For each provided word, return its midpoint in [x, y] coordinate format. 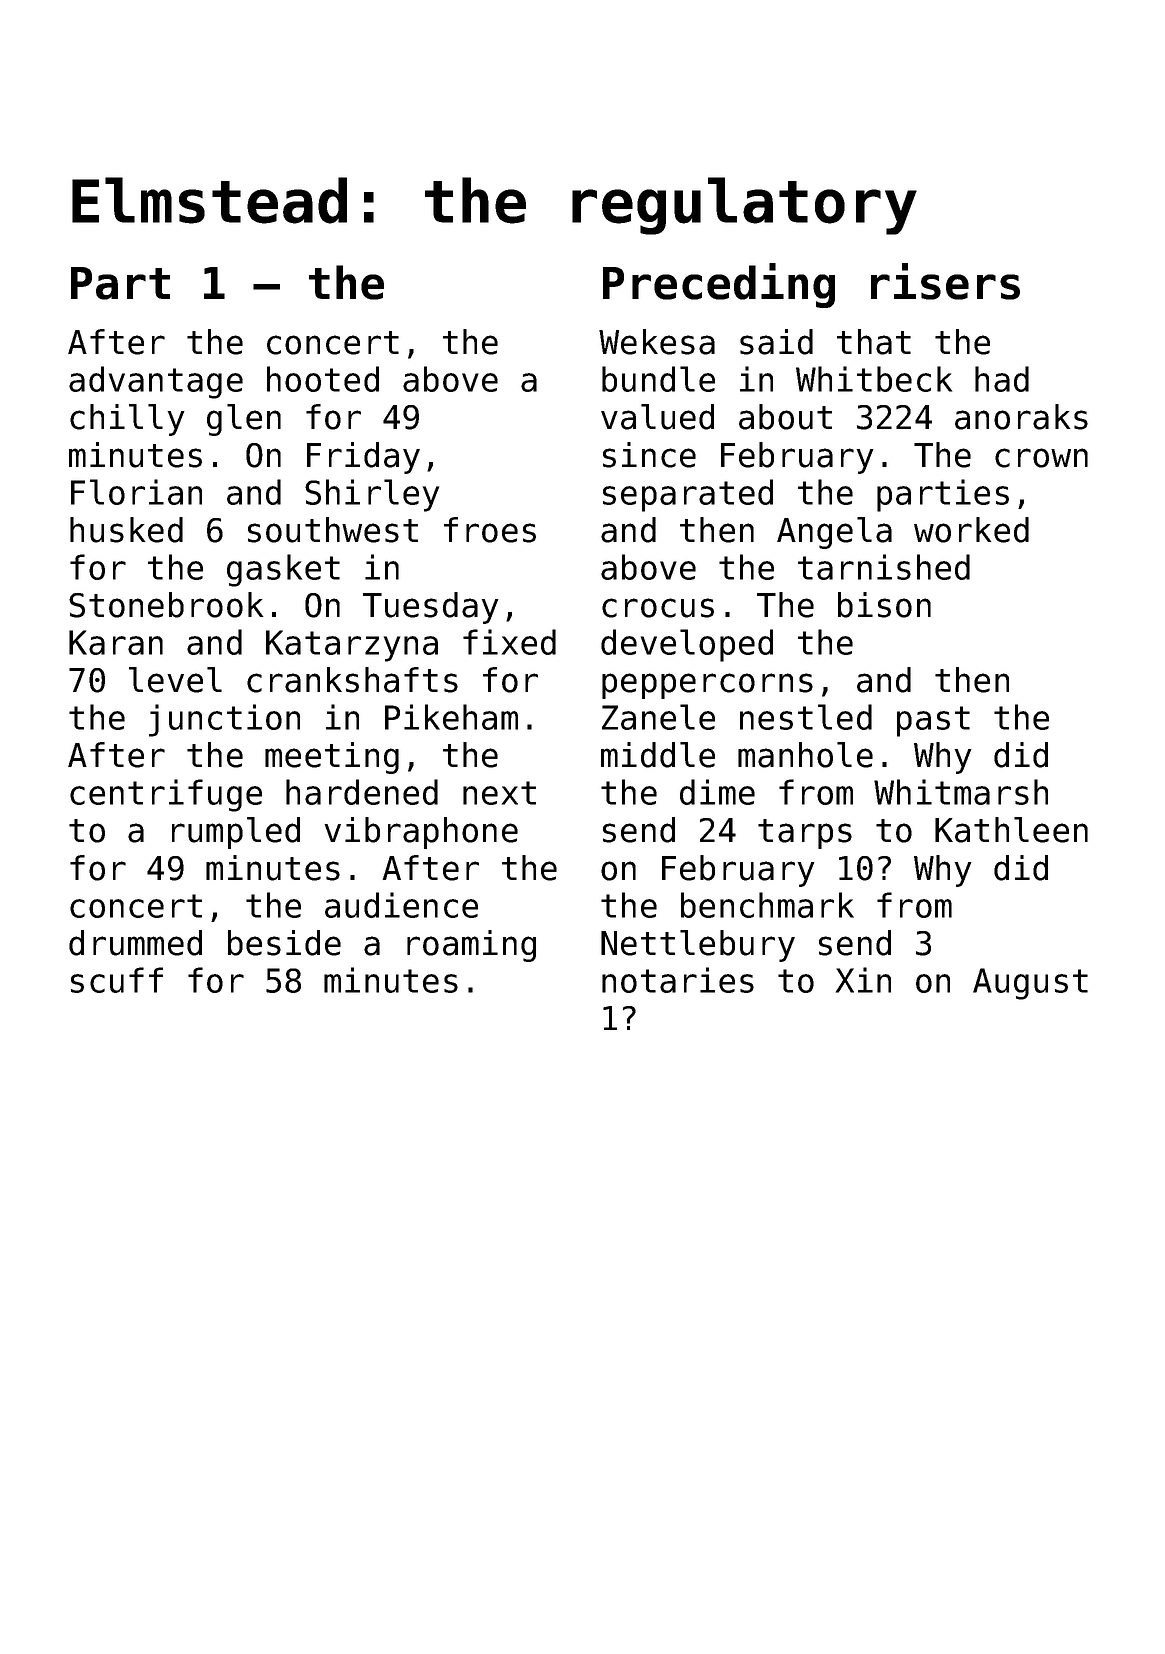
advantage [156, 382]
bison [884, 605]
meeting [332, 758]
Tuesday [431, 608]
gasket [283, 570]
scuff [117, 980]
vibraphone [421, 833]
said [776, 342]
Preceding [719, 285]
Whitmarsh [961, 792]
